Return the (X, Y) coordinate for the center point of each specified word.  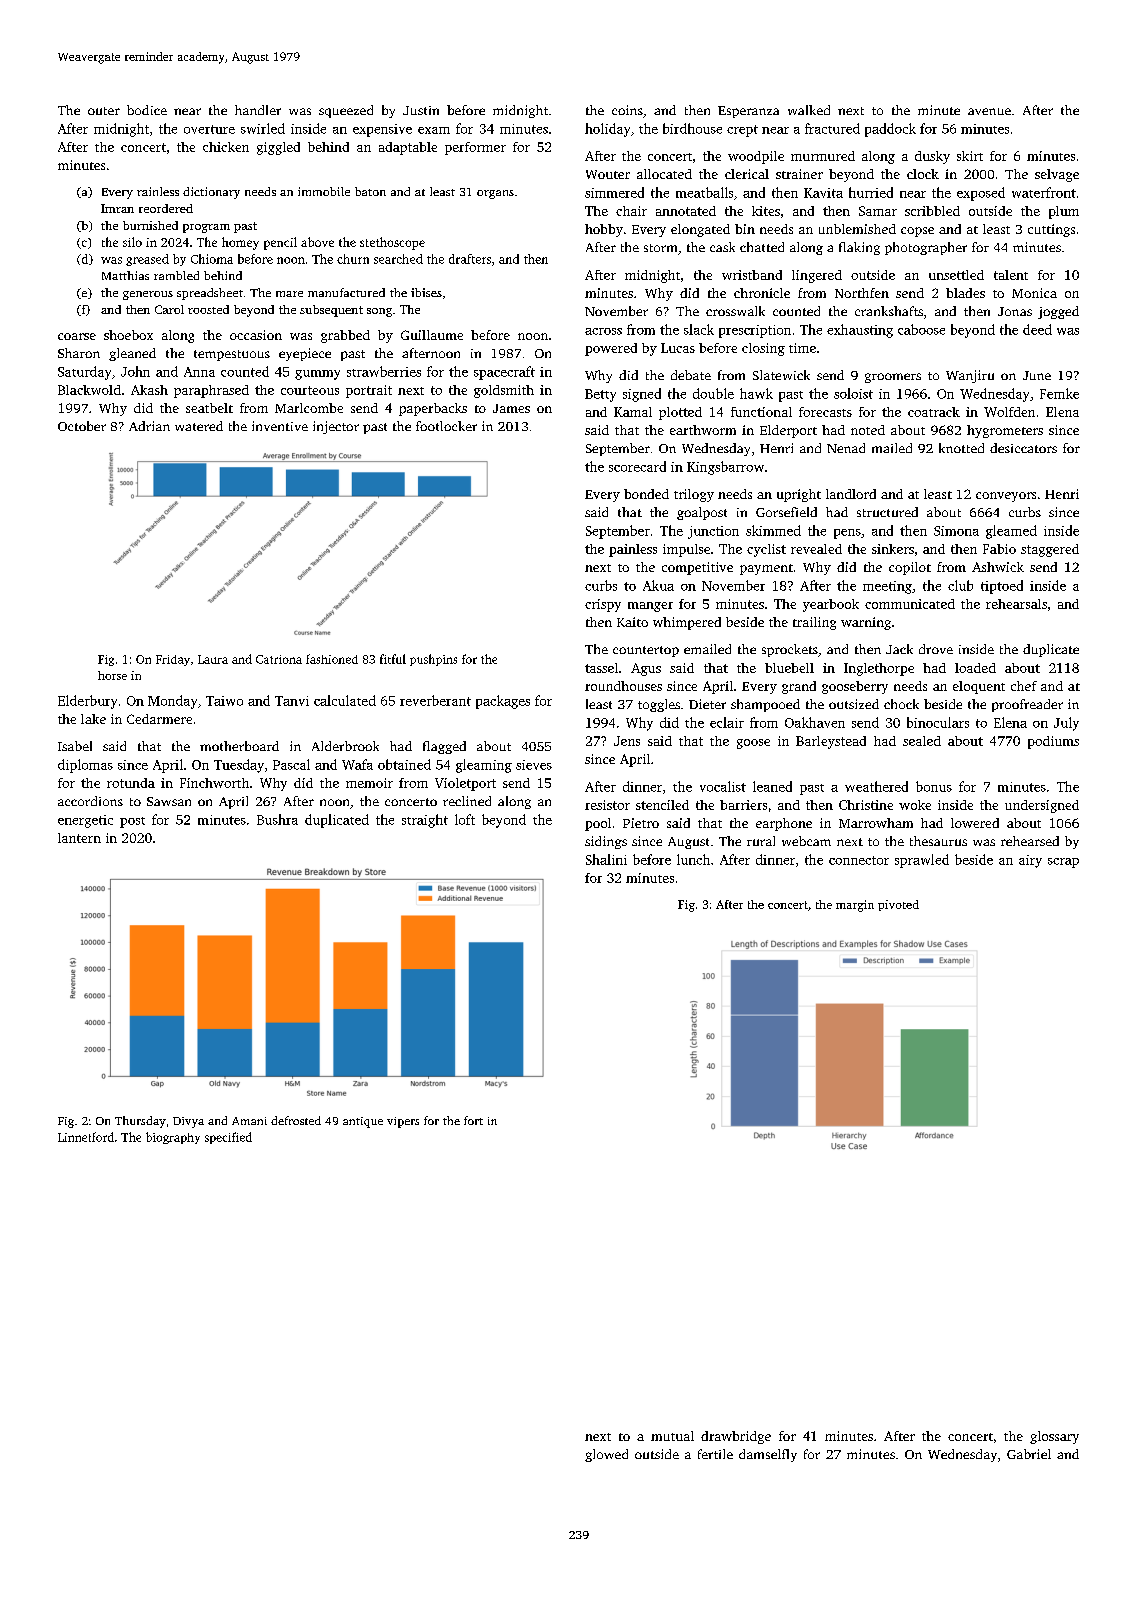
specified (228, 1138)
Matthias (125, 275)
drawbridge (736, 1437)
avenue (989, 111)
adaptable (408, 148)
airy (1030, 861)
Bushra (277, 819)
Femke (1059, 393)
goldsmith (504, 391)
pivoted (898, 905)
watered (199, 426)
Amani (249, 1121)
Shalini (606, 859)
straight (425, 821)
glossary (1054, 1437)
